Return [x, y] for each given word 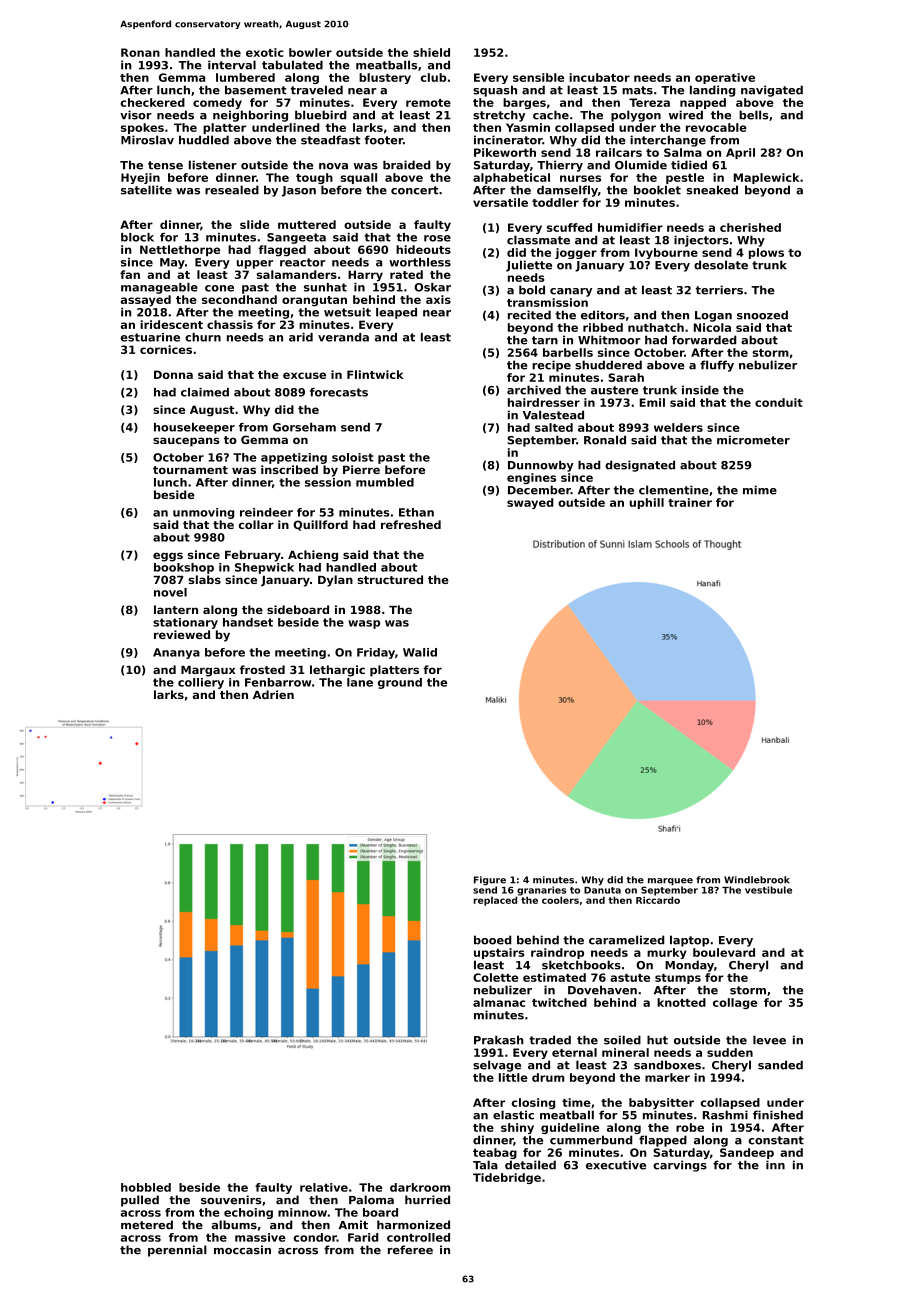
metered [147, 1225]
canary [571, 292]
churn [203, 337]
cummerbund [591, 1140]
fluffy [717, 366]
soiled [622, 1040]
